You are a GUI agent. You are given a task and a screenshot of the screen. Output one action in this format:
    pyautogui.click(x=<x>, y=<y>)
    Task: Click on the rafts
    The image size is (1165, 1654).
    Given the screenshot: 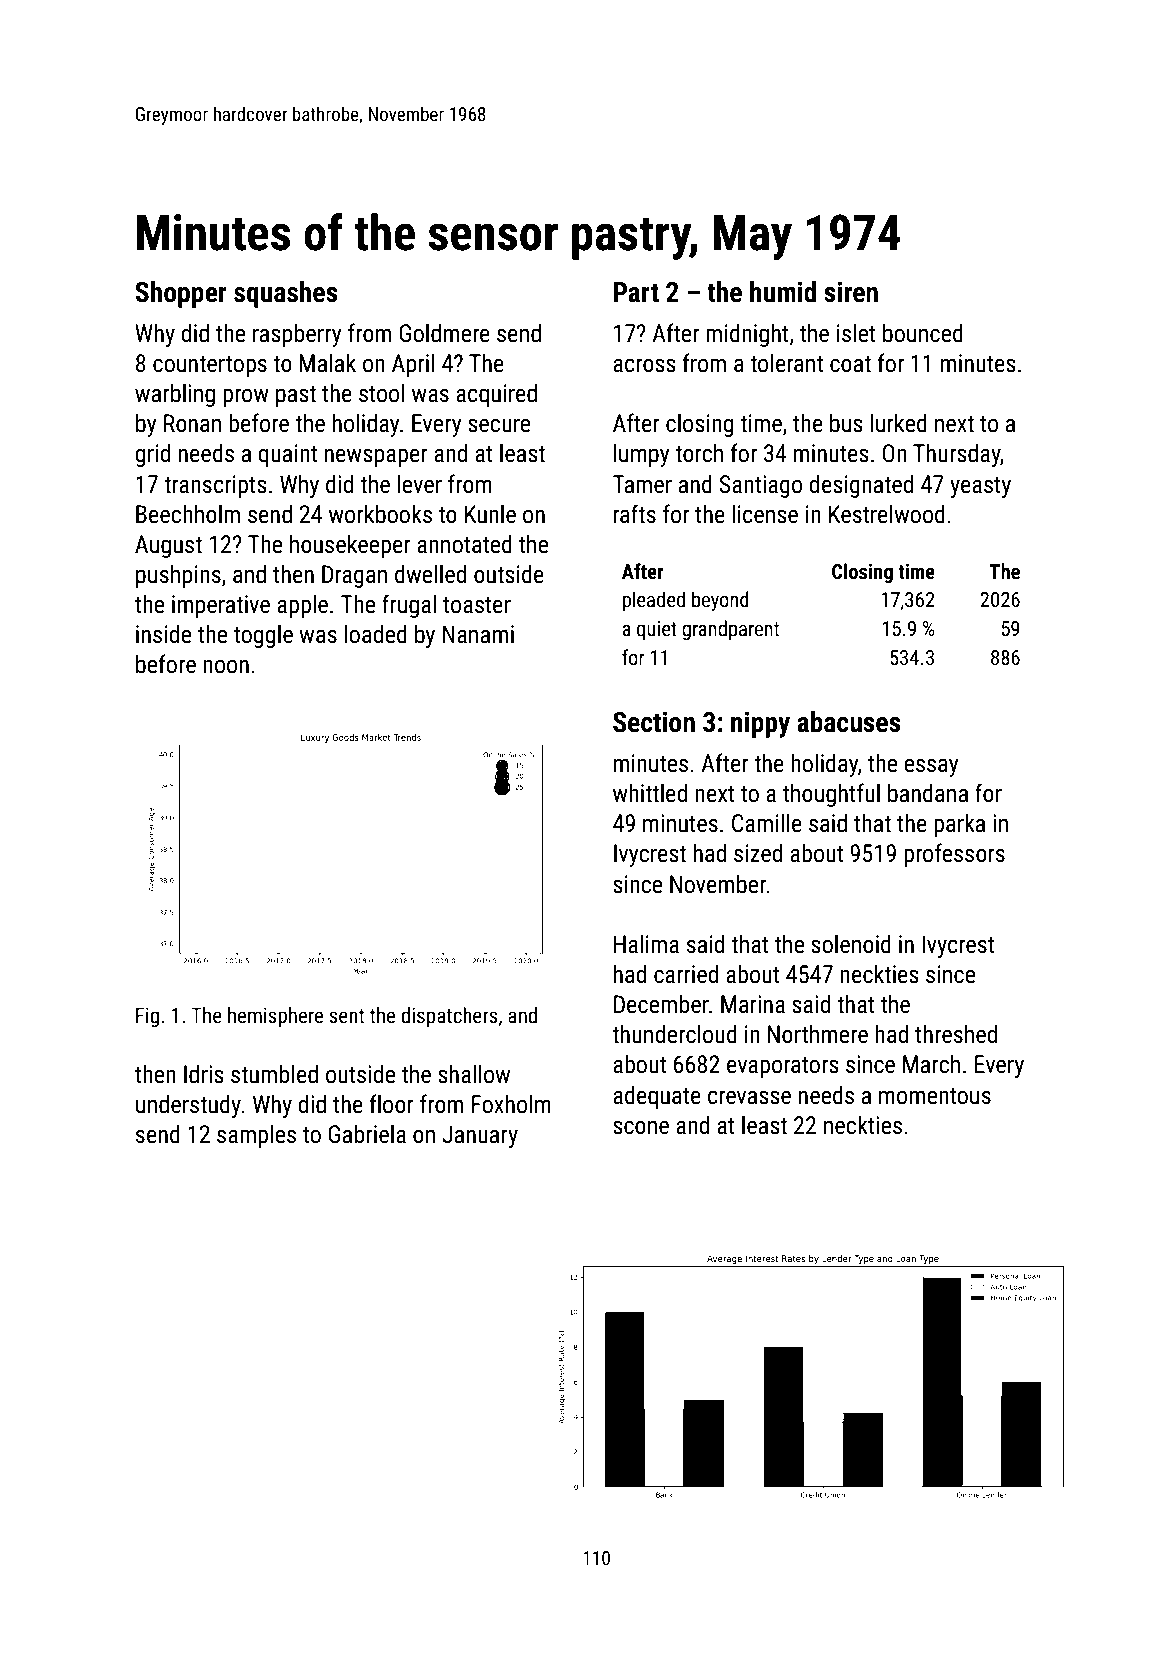 What is the action you would take?
    pyautogui.click(x=635, y=514)
